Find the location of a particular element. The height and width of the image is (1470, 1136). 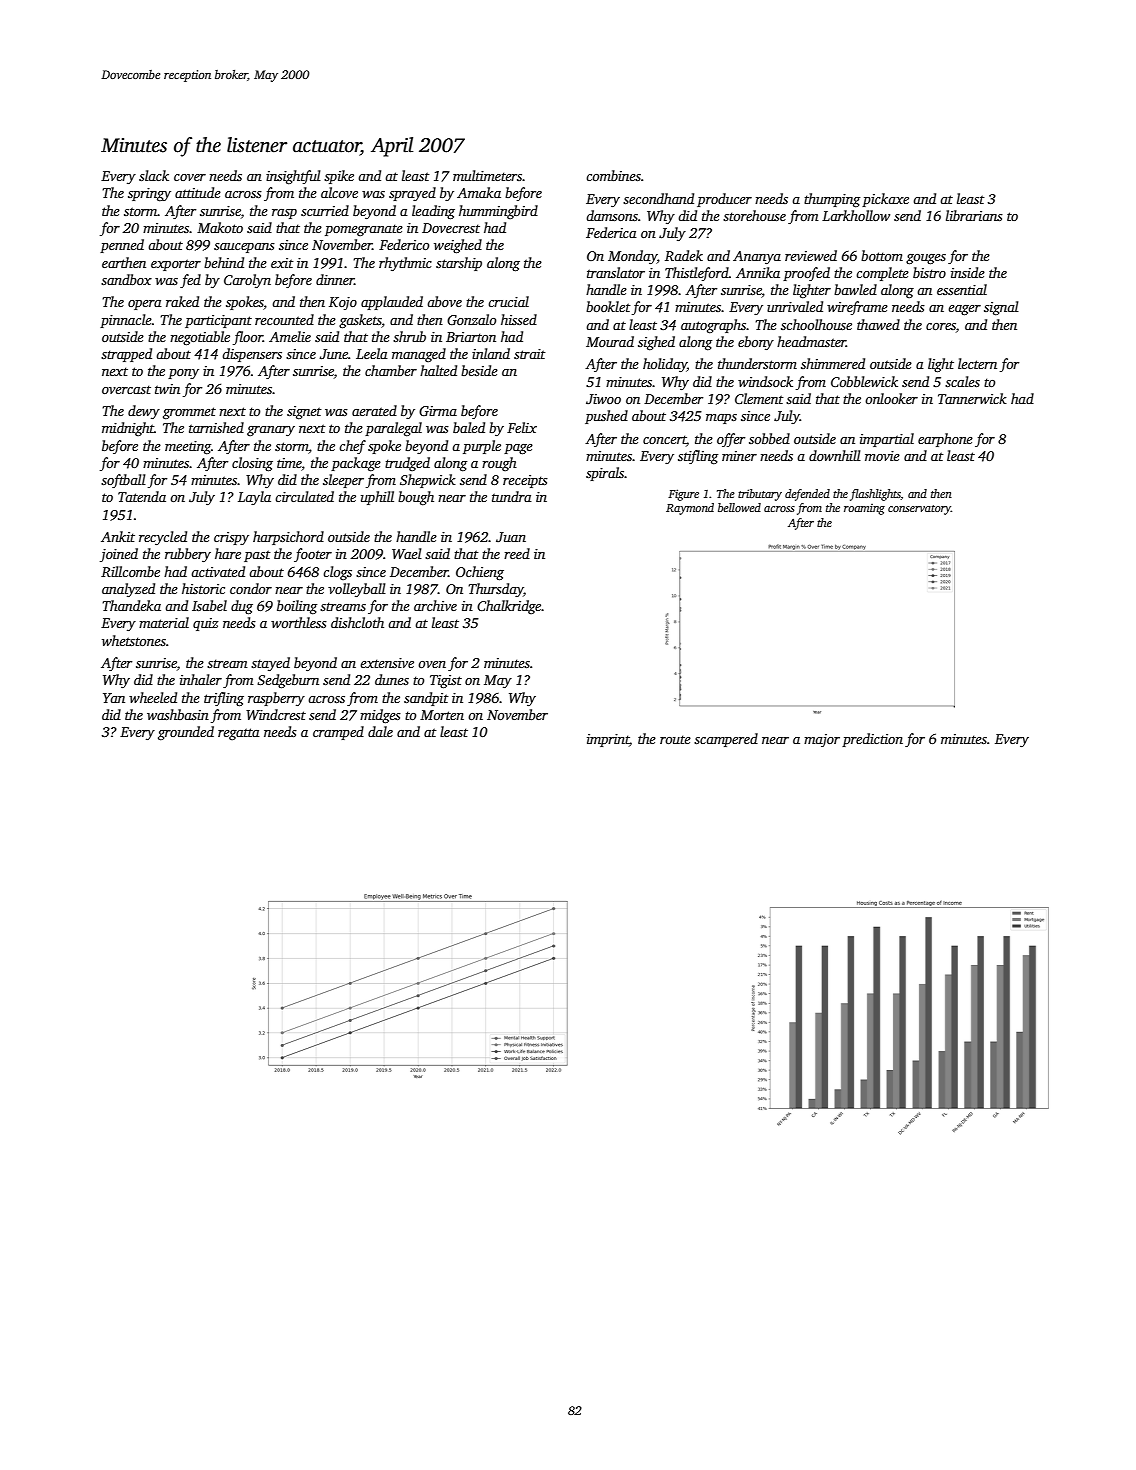

pickaxe is located at coordinates (885, 200).
